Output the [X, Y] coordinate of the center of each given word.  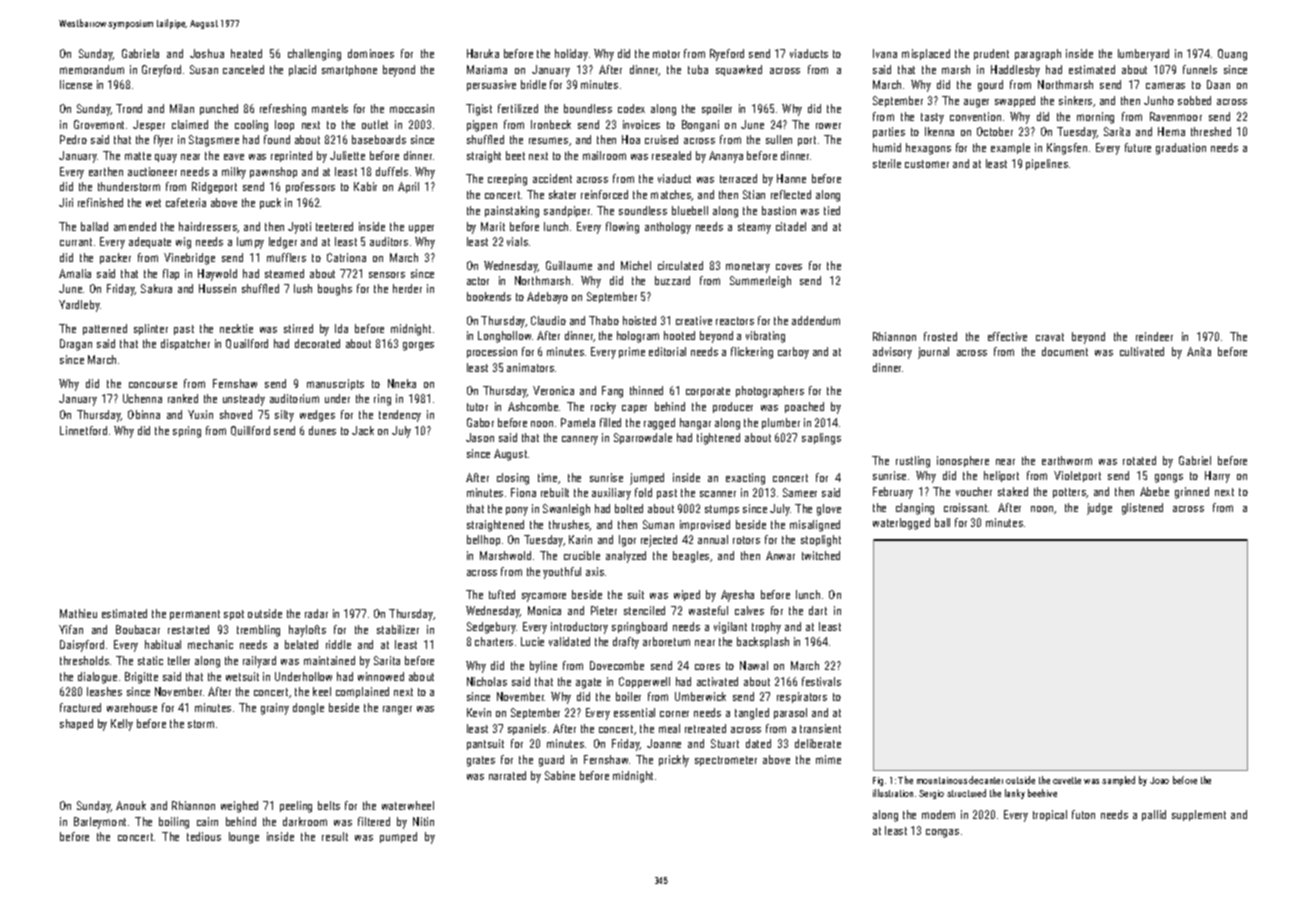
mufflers [286, 257]
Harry [1217, 477]
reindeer [1154, 336]
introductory [579, 628]
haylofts [307, 631]
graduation [1181, 149]
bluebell [690, 210]
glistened [1142, 509]
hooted [679, 335]
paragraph [1038, 55]
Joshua [207, 53]
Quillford [250, 431]
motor [666, 54]
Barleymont [100, 823]
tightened [718, 439]
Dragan [76, 345]
